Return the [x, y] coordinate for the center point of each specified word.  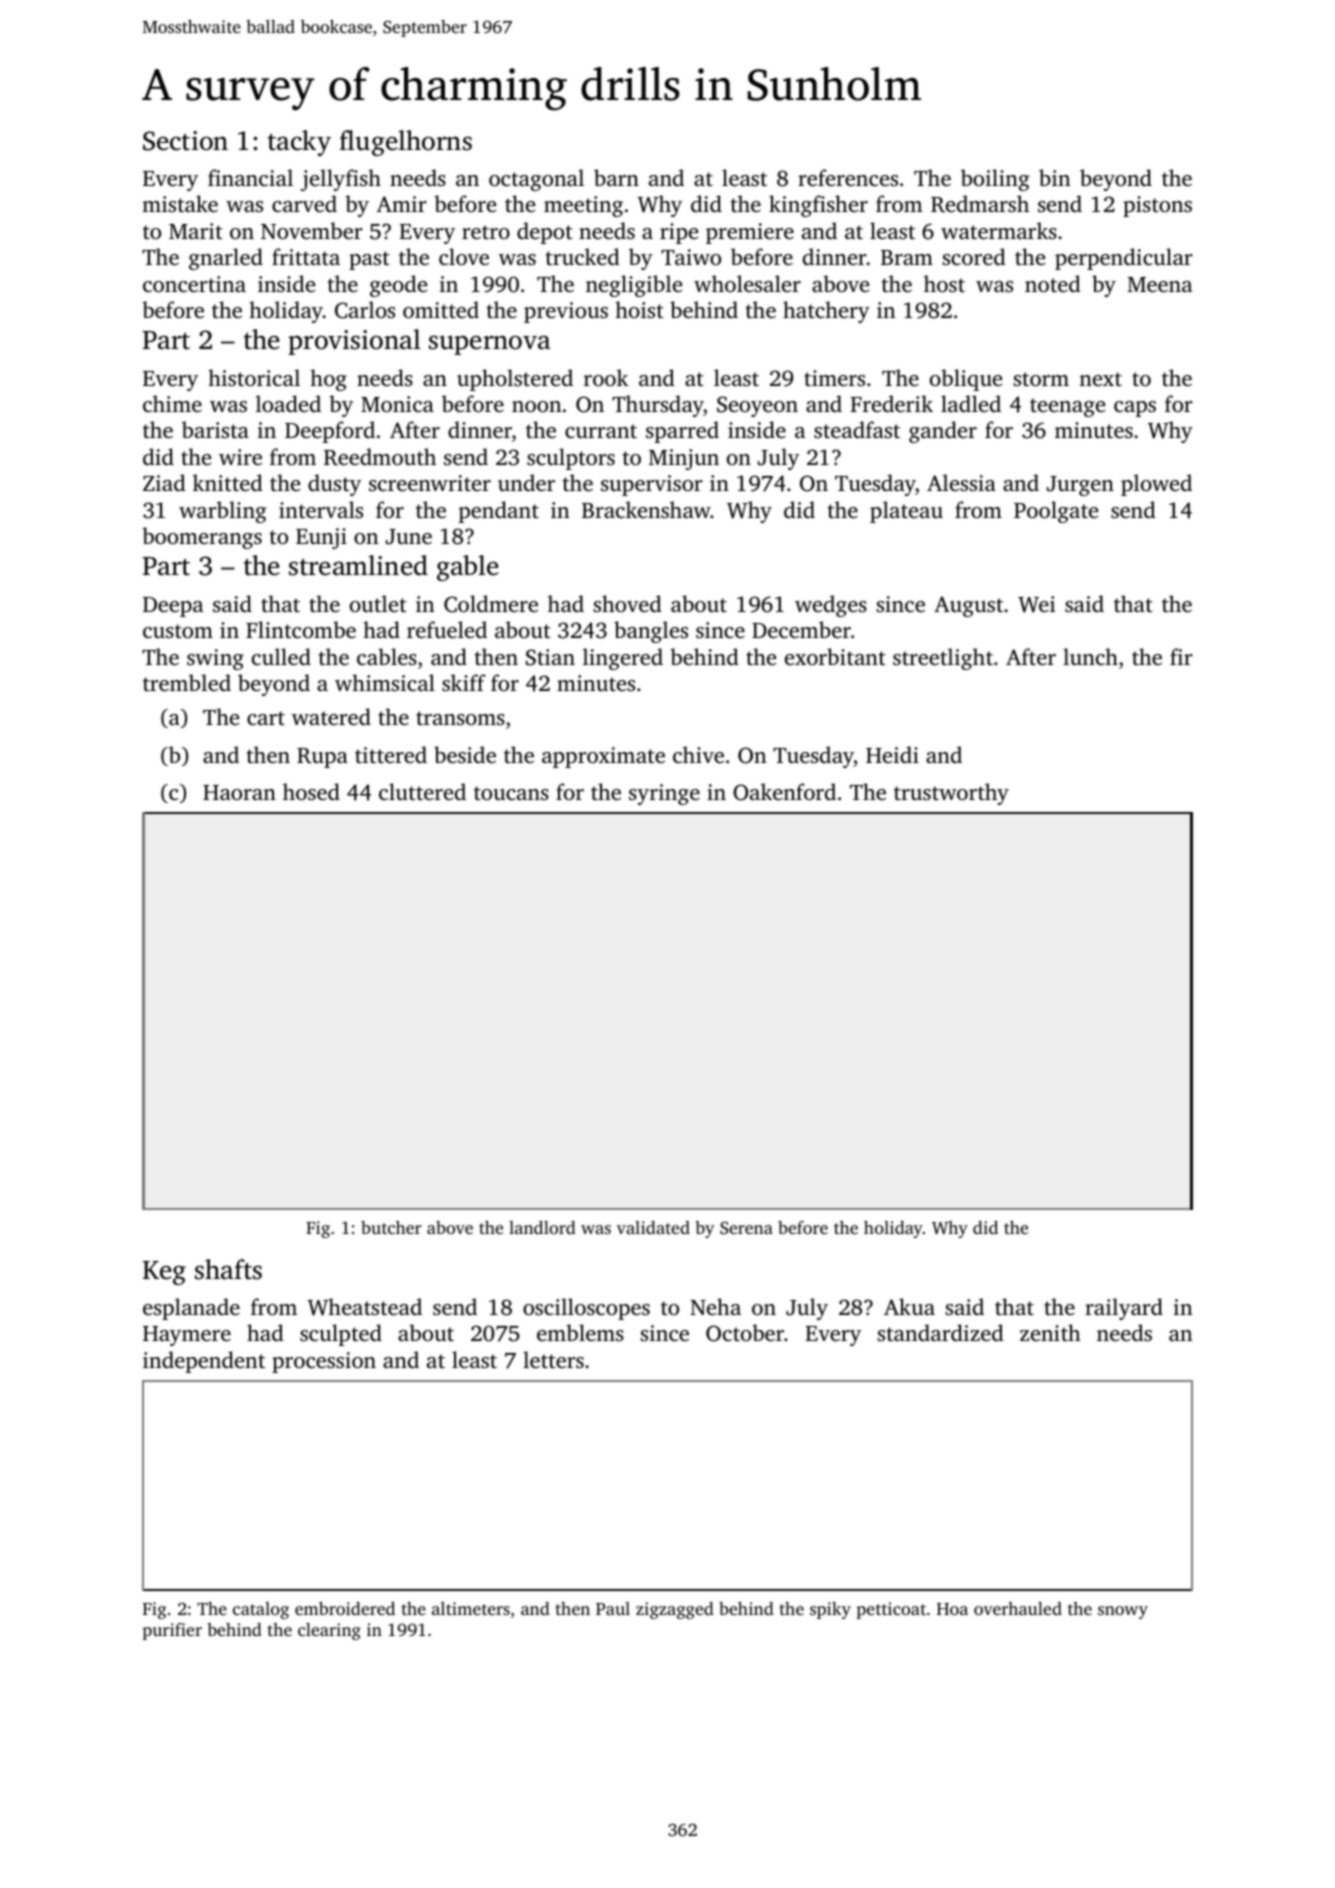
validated [653, 1227]
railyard [1124, 1309]
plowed [1156, 485]
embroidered [345, 1608]
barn [616, 177]
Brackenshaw [646, 509]
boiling [995, 180]
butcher [391, 1227]
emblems [580, 1332]
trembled [187, 682]
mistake [180, 203]
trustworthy [951, 794]
